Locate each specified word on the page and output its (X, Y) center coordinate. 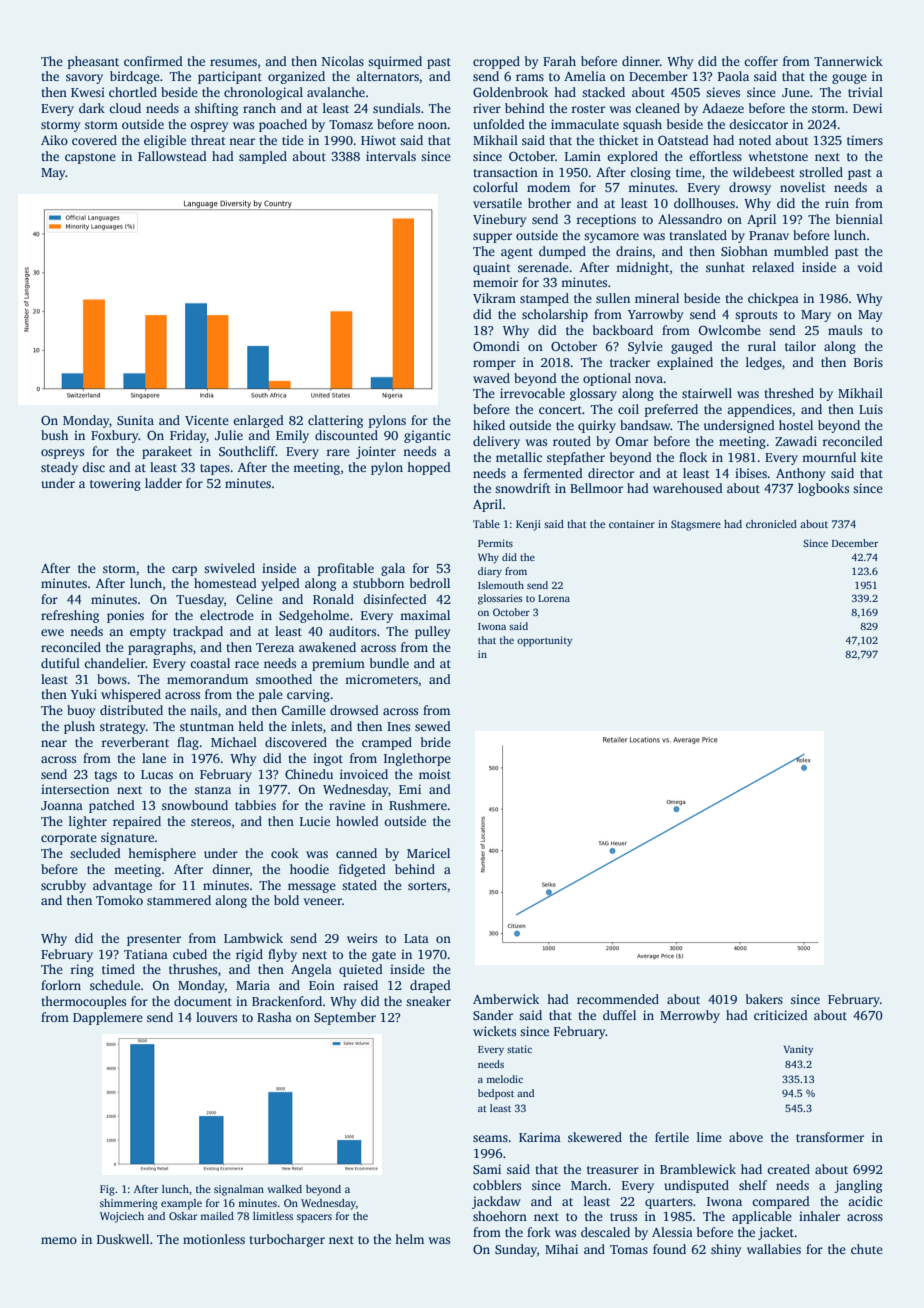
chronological (263, 93)
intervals (391, 156)
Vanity (798, 1050)
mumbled (801, 251)
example (181, 1204)
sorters (427, 886)
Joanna (62, 805)
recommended (618, 999)
